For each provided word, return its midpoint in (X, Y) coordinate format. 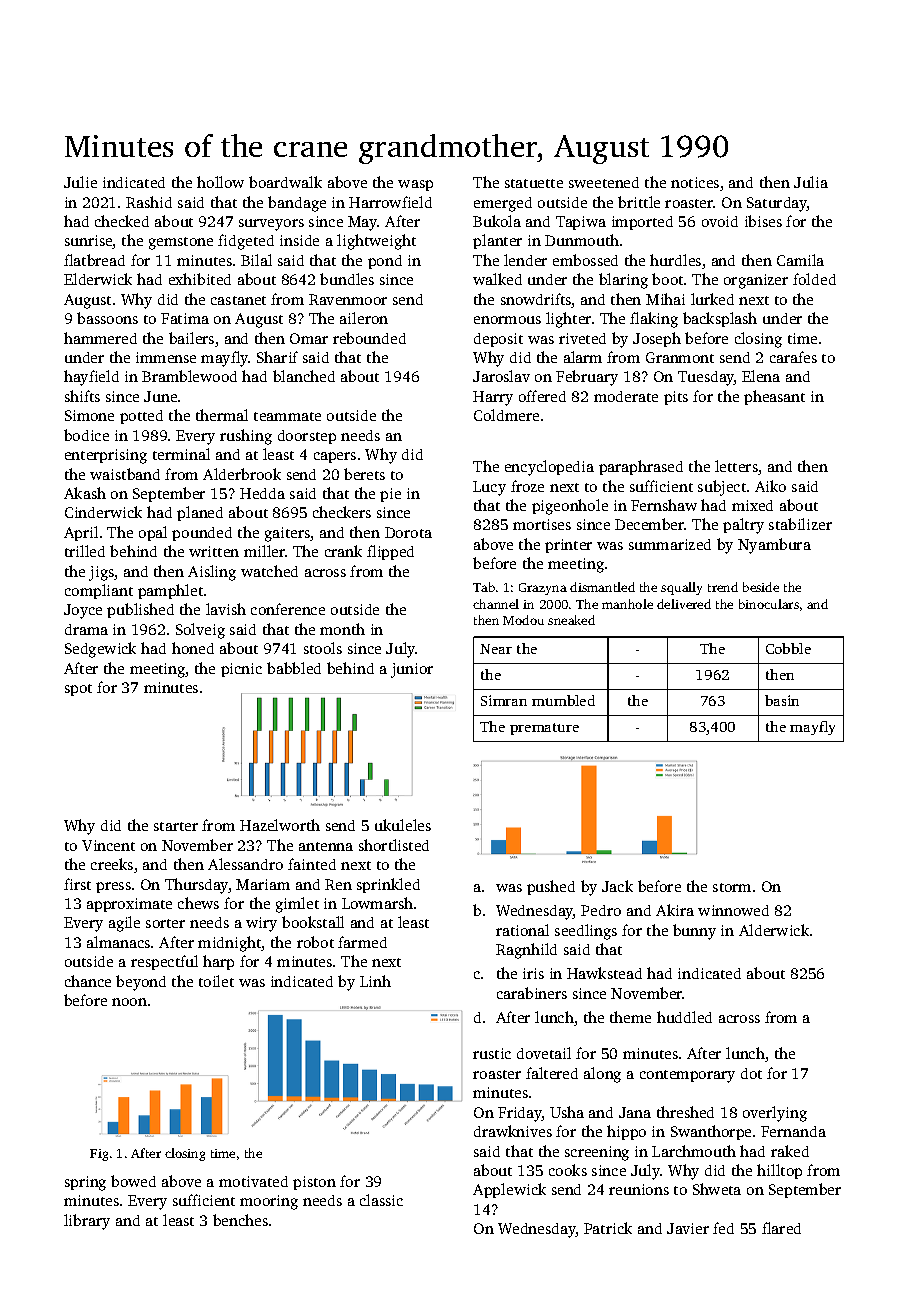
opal (153, 533)
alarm (583, 357)
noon (129, 1002)
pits (676, 398)
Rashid (149, 202)
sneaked (571, 620)
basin (782, 700)
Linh (375, 981)
